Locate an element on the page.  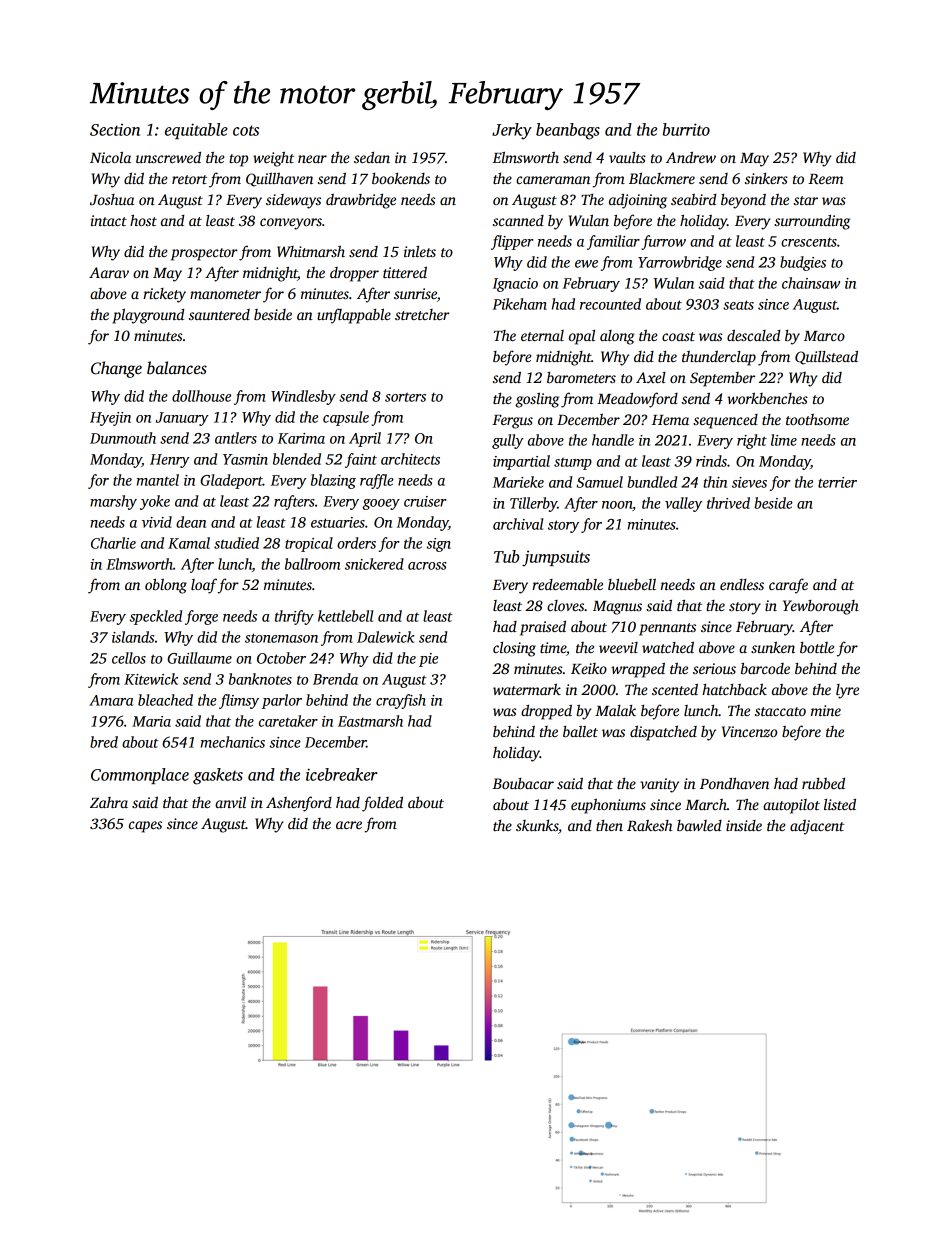
vaults is located at coordinates (627, 157).
